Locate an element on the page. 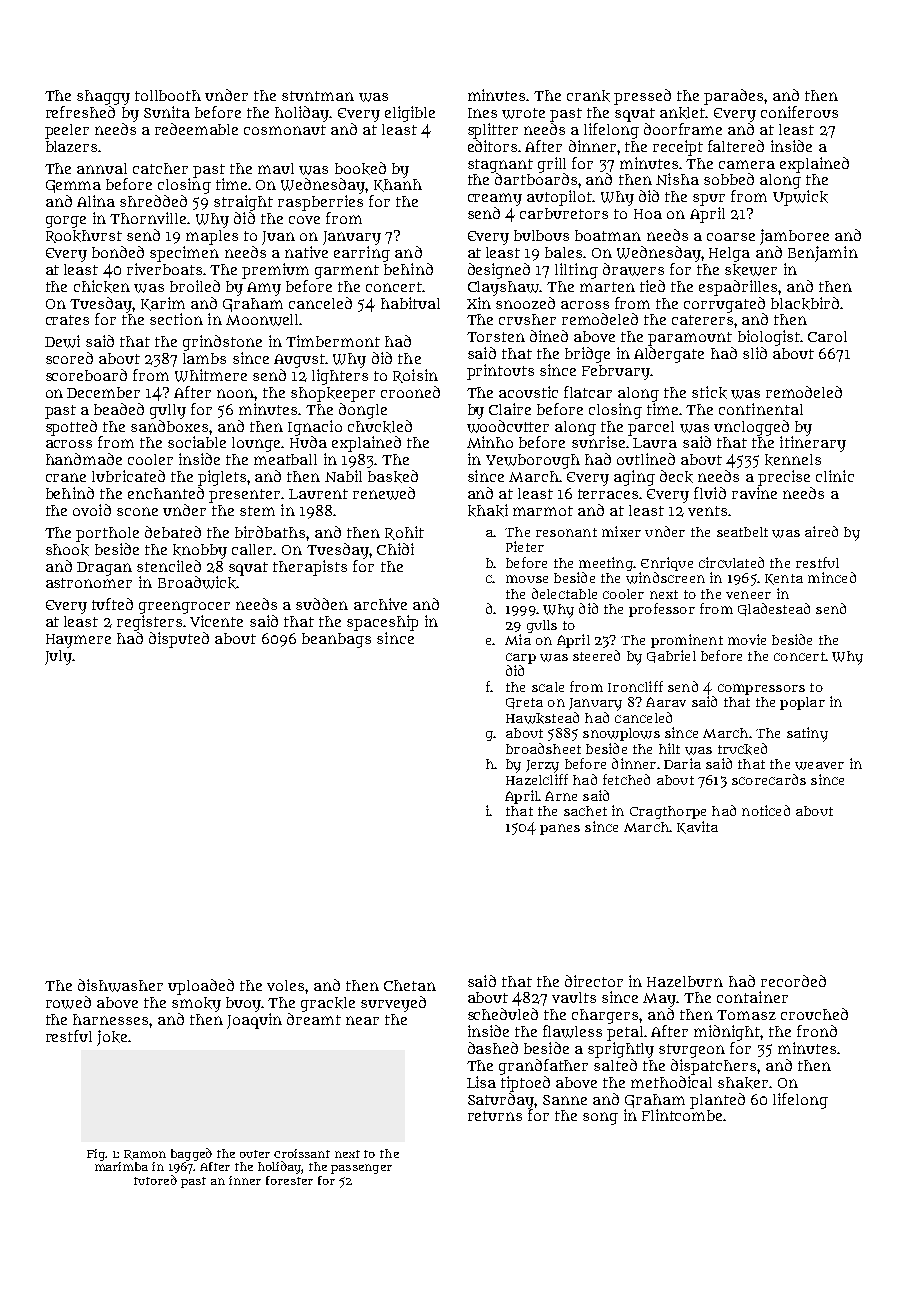  Carol is located at coordinates (827, 336).
